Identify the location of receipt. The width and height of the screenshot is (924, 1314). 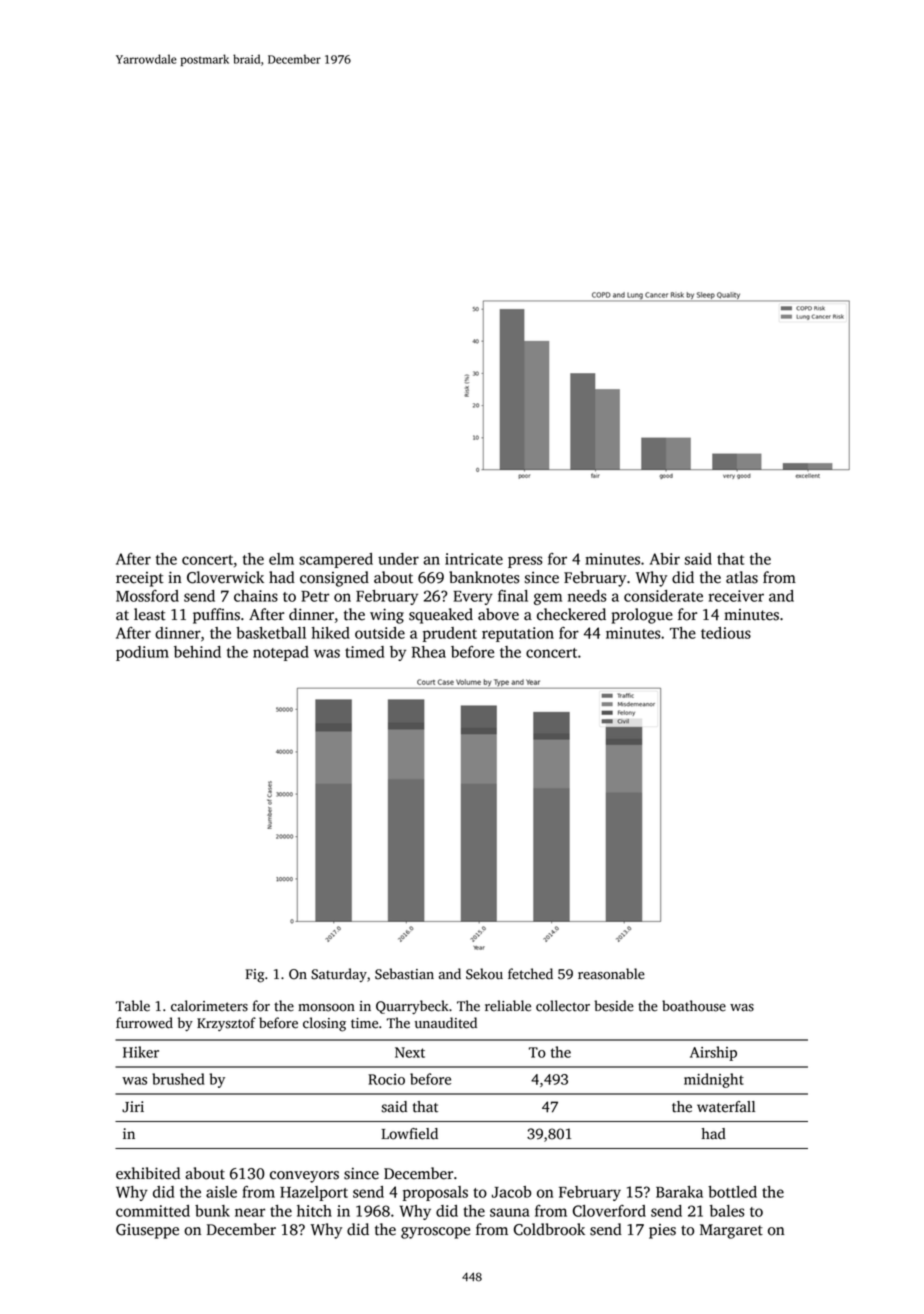
(140, 579).
